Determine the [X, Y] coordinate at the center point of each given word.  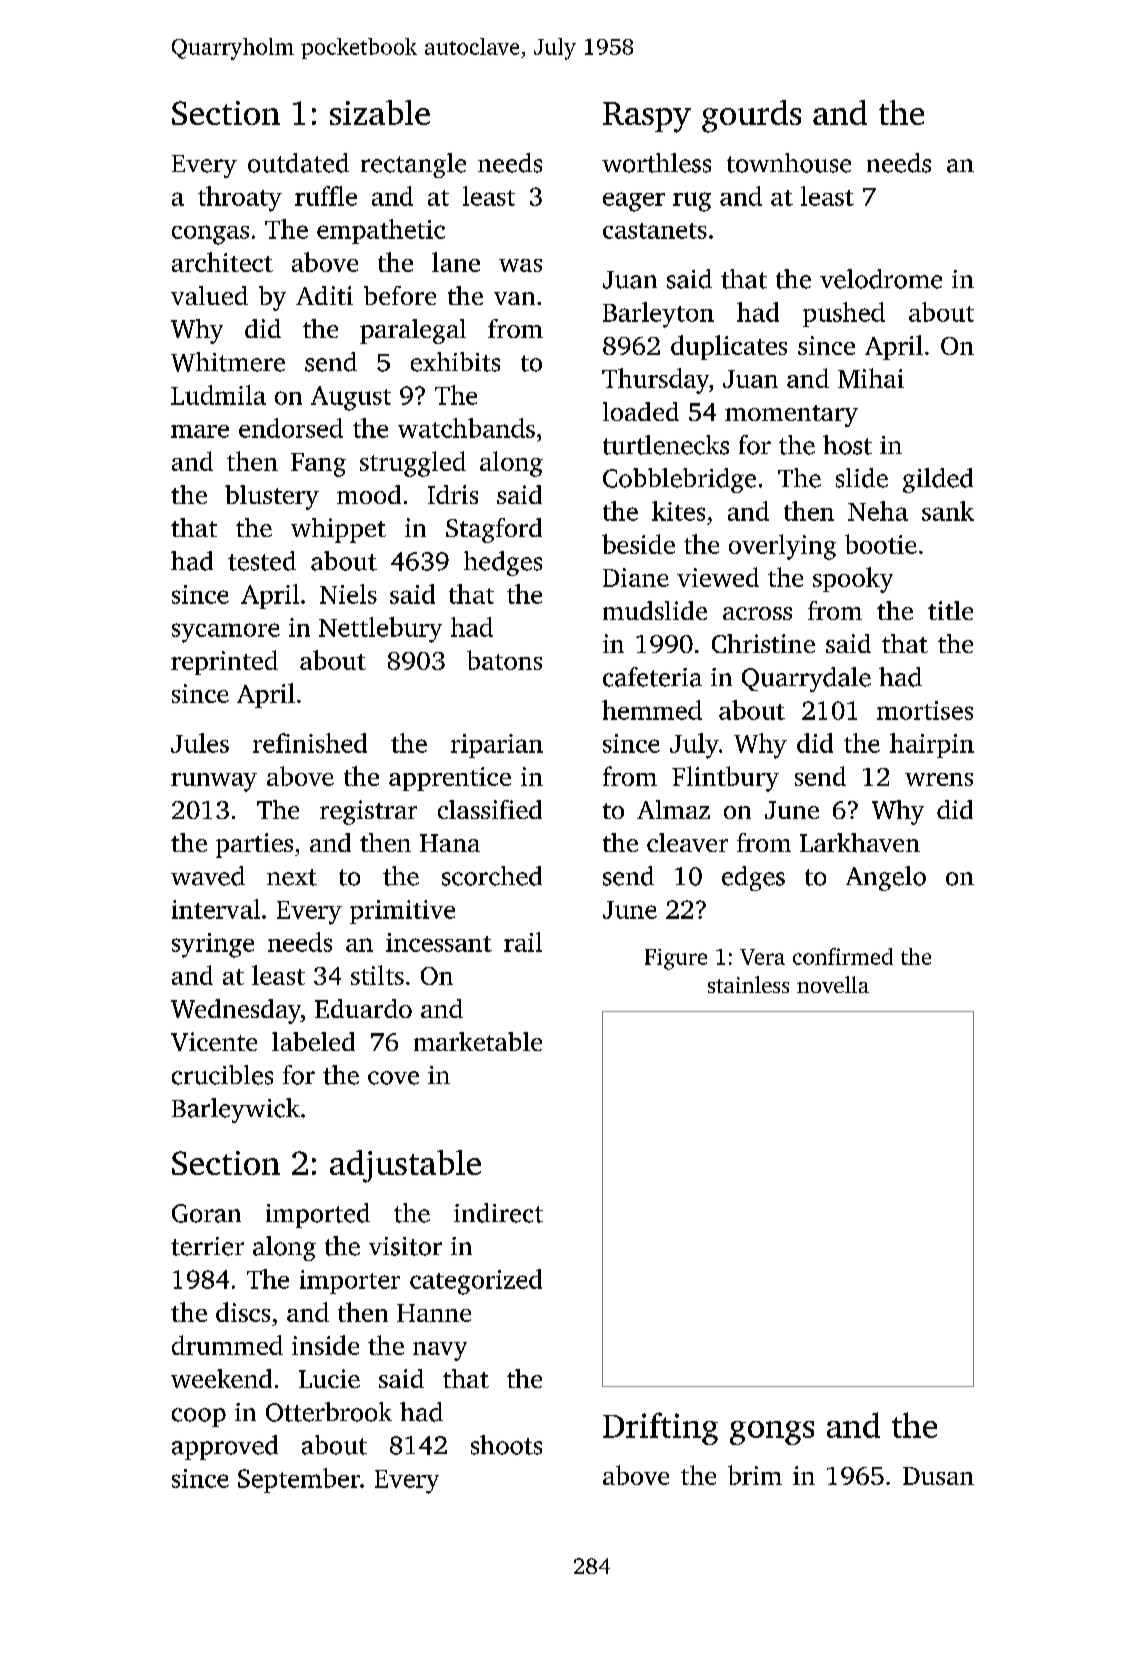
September [299, 1480]
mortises [925, 710]
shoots [506, 1445]
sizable [380, 112]
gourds [751, 116]
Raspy [647, 117]
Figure [676, 959]
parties [254, 845]
